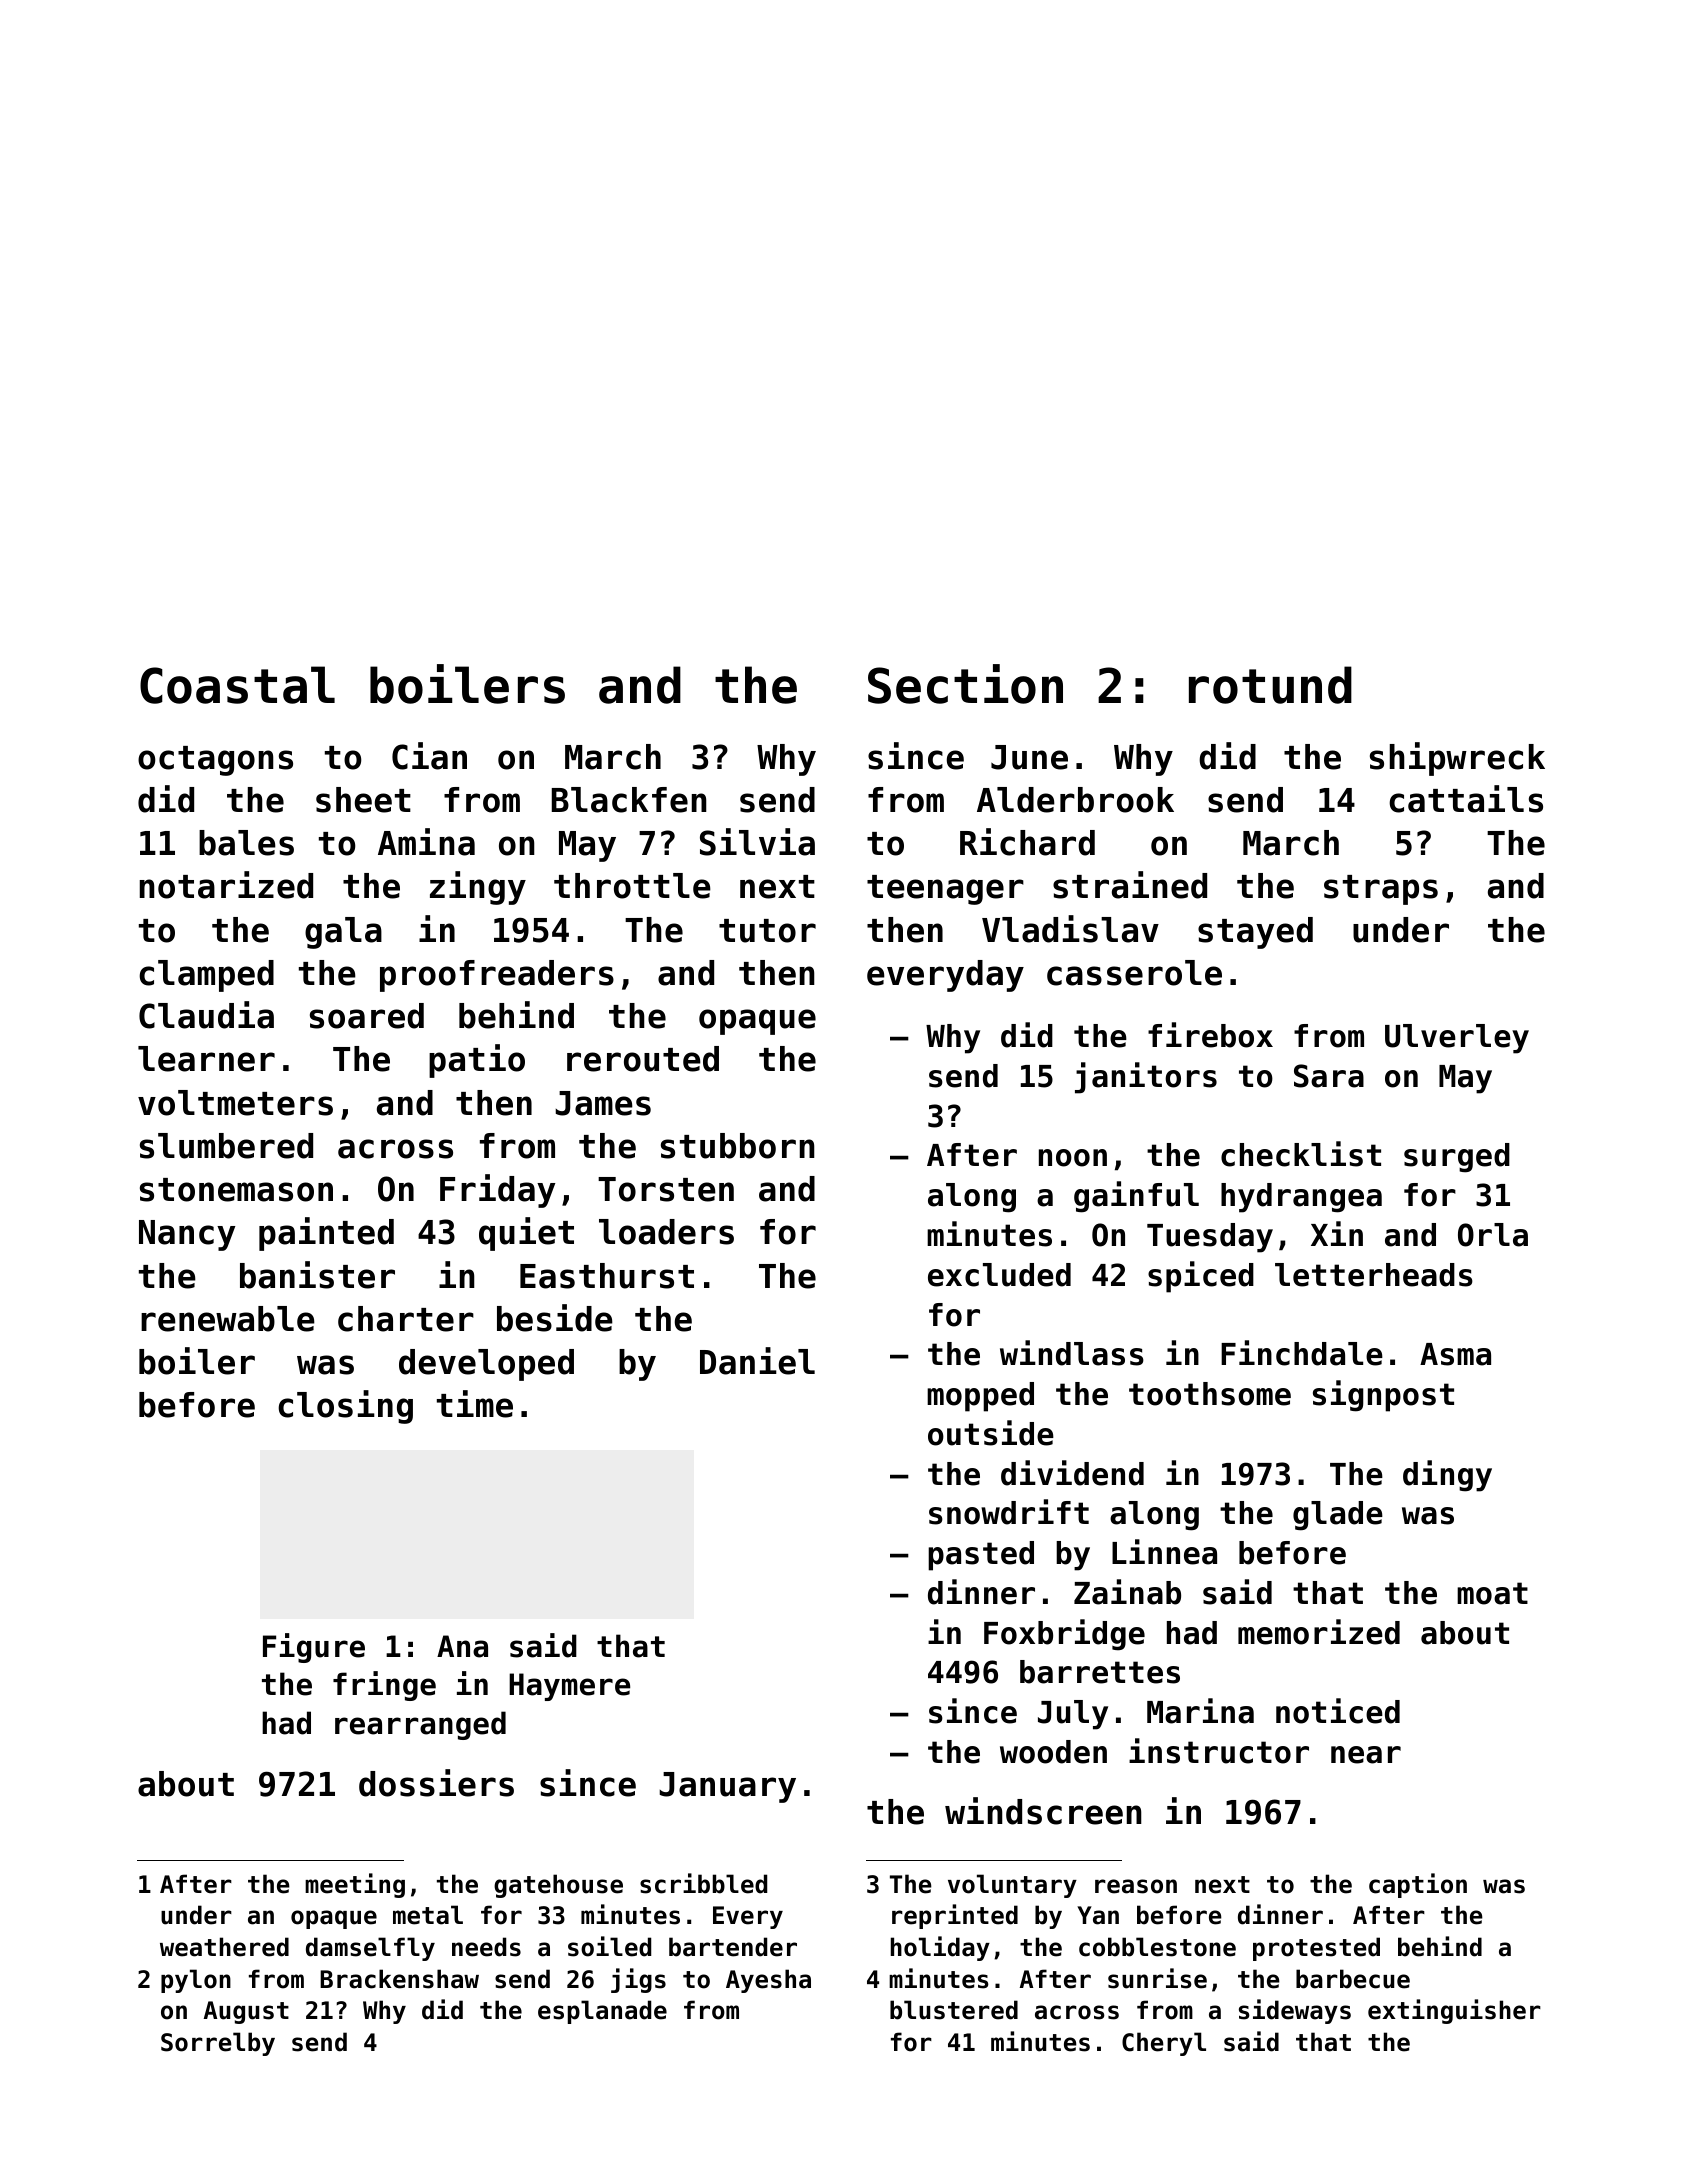  What do you see at coordinates (558, 1886) in the screenshot?
I see `gatehouse` at bounding box center [558, 1886].
